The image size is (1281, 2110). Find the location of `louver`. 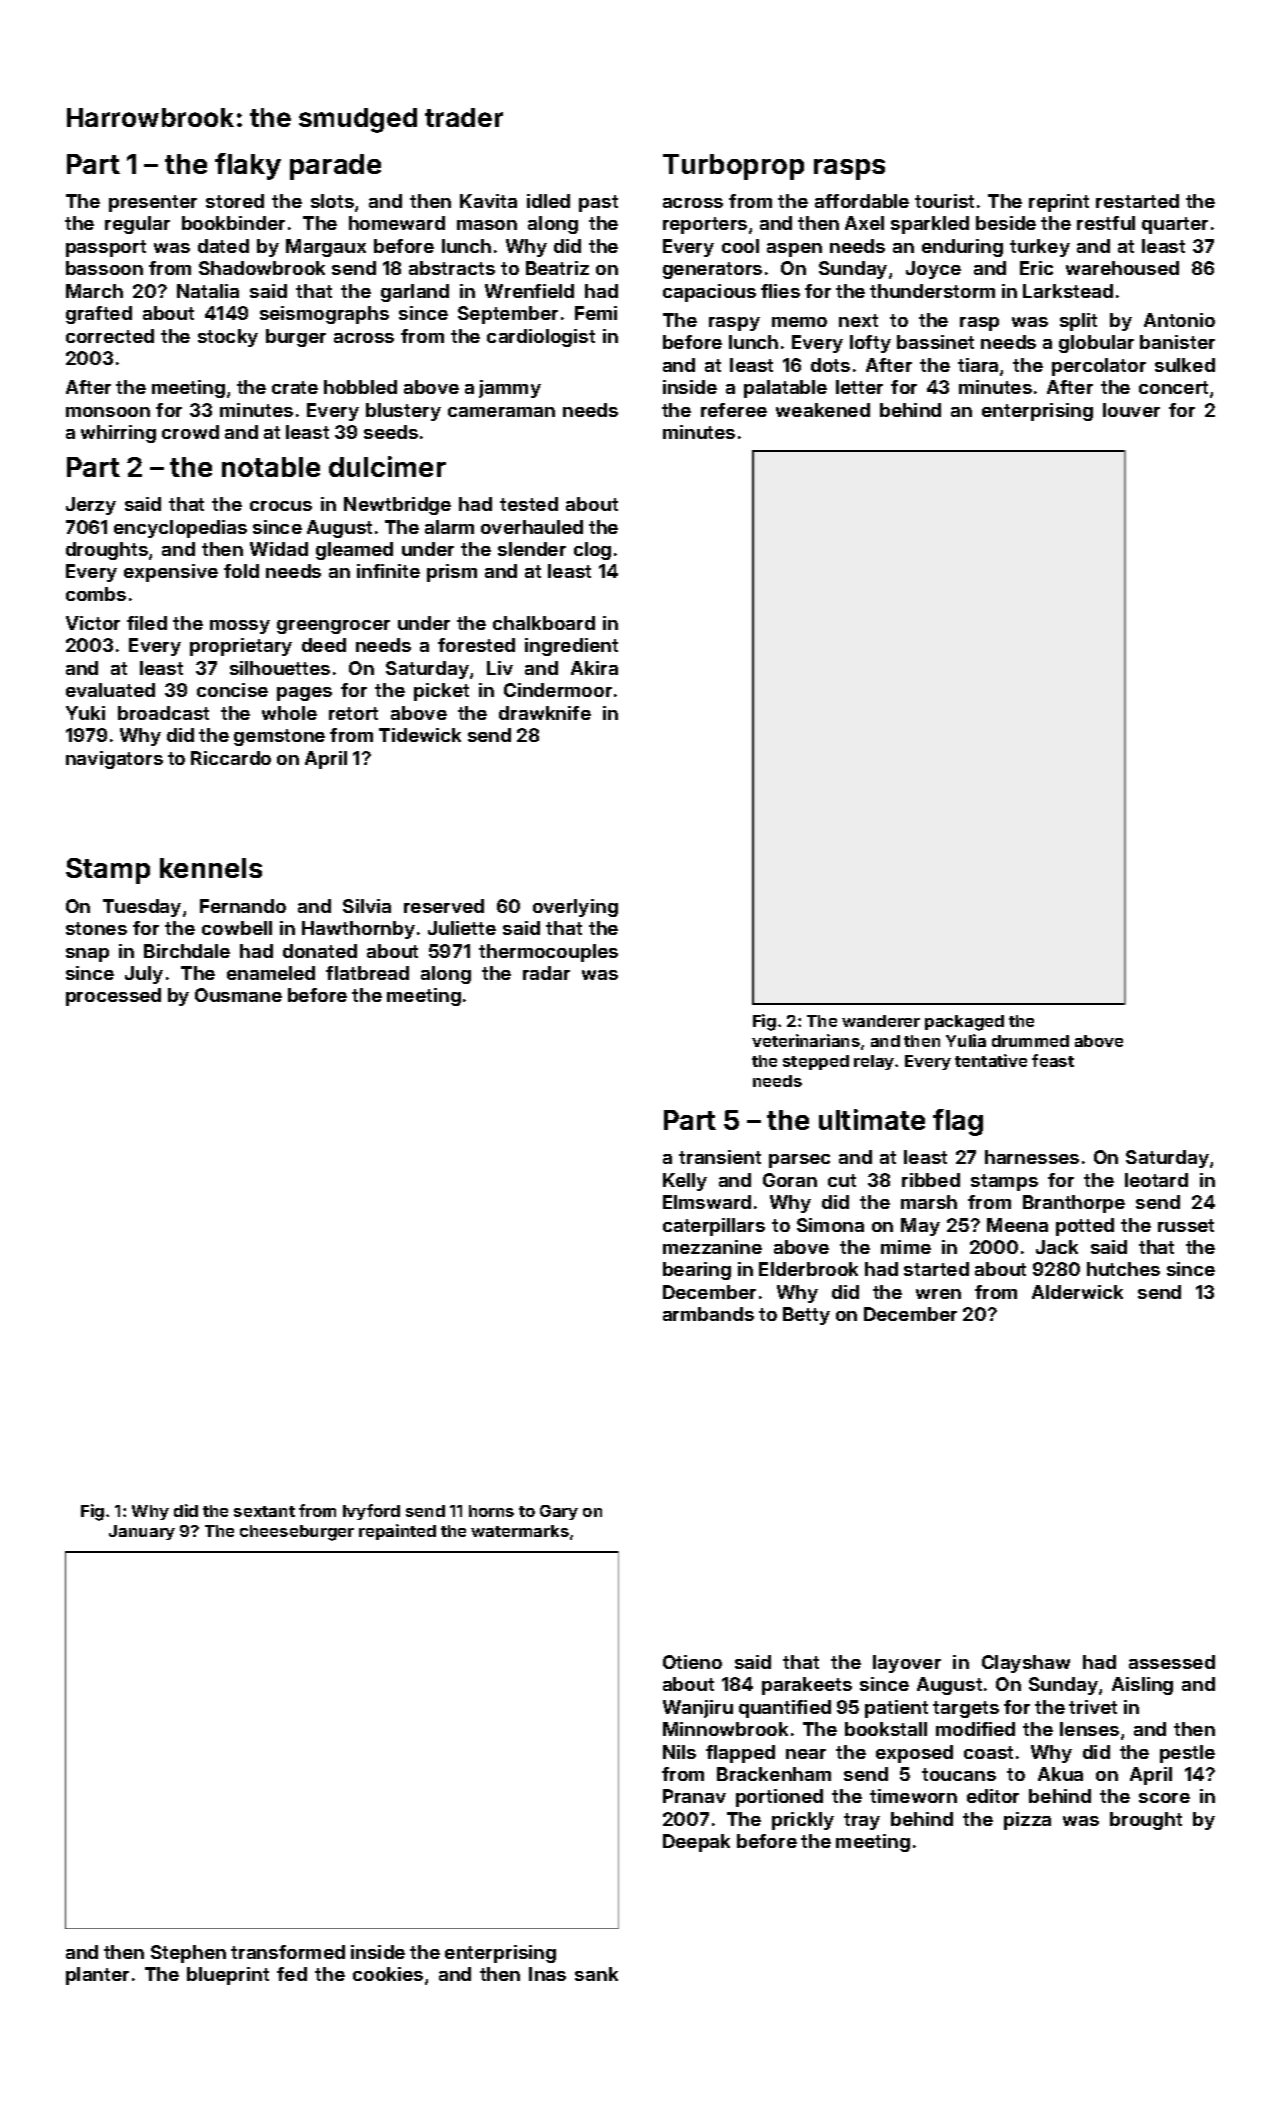

louver is located at coordinates (1131, 410).
